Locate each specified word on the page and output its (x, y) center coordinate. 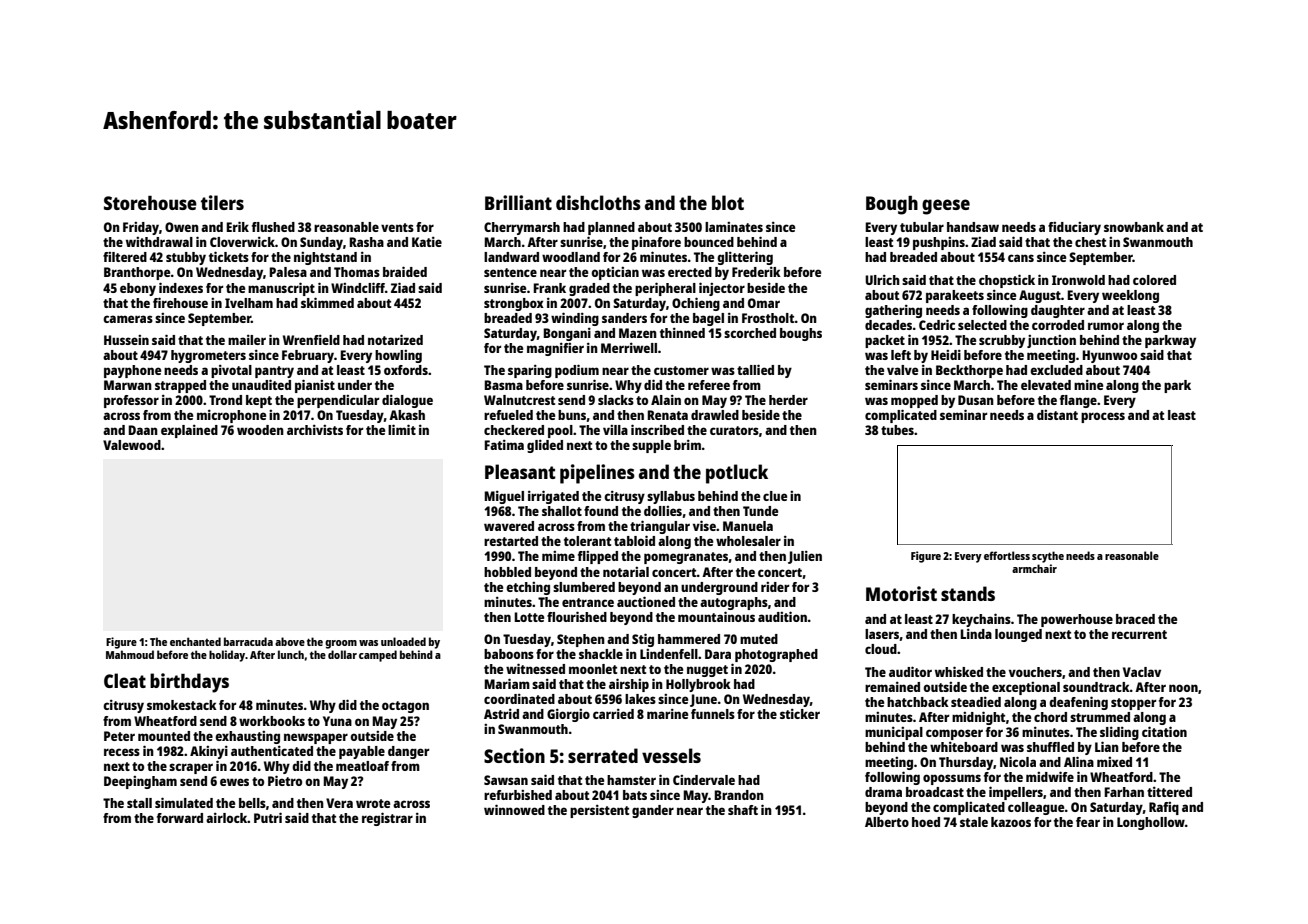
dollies (663, 511)
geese (946, 207)
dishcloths (598, 202)
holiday (227, 656)
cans (1021, 258)
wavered (509, 526)
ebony (138, 289)
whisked (959, 671)
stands (968, 593)
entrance (588, 602)
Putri (268, 817)
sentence (510, 272)
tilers (222, 202)
